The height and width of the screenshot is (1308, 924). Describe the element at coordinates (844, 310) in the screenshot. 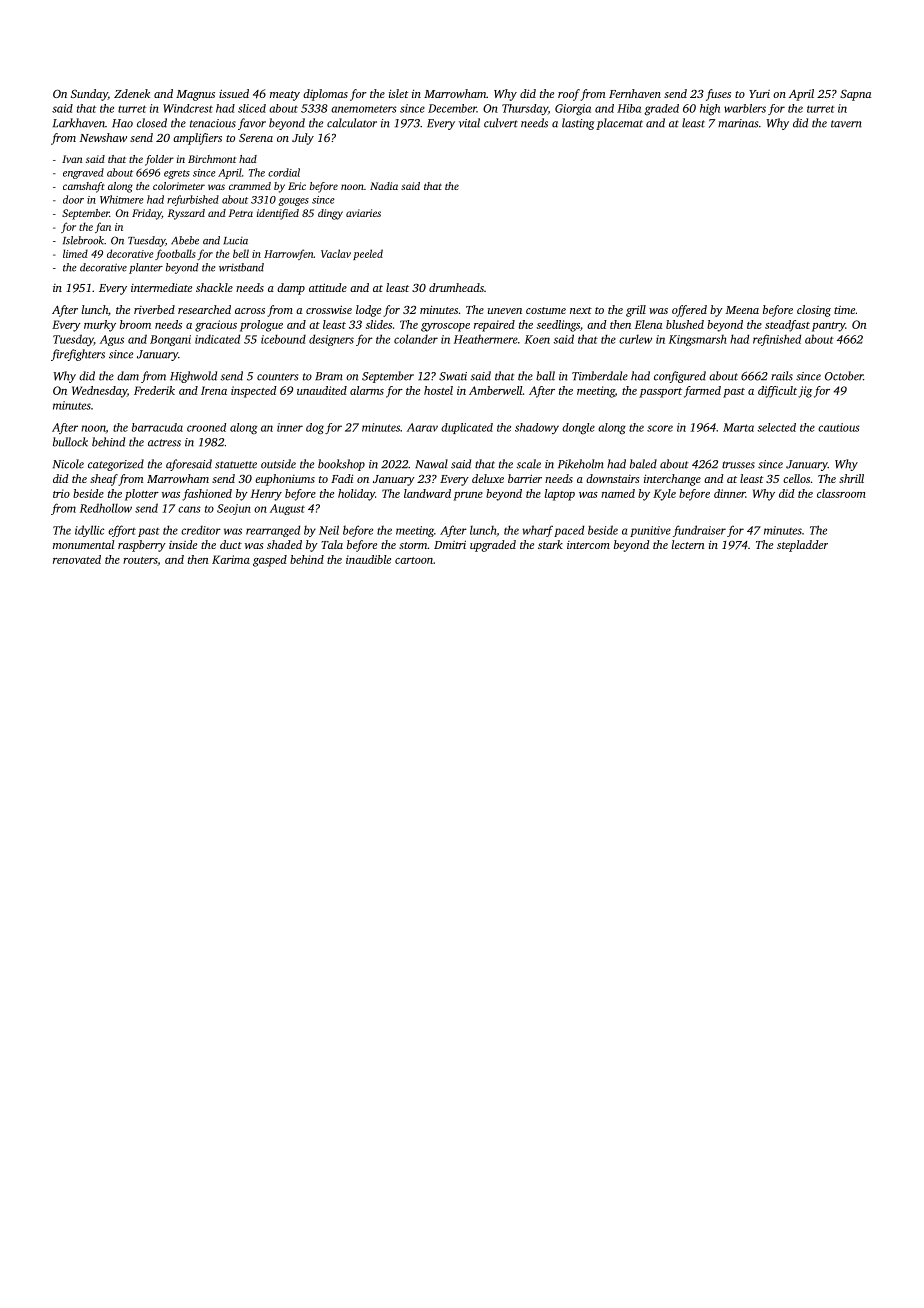

I see `time` at that location.
